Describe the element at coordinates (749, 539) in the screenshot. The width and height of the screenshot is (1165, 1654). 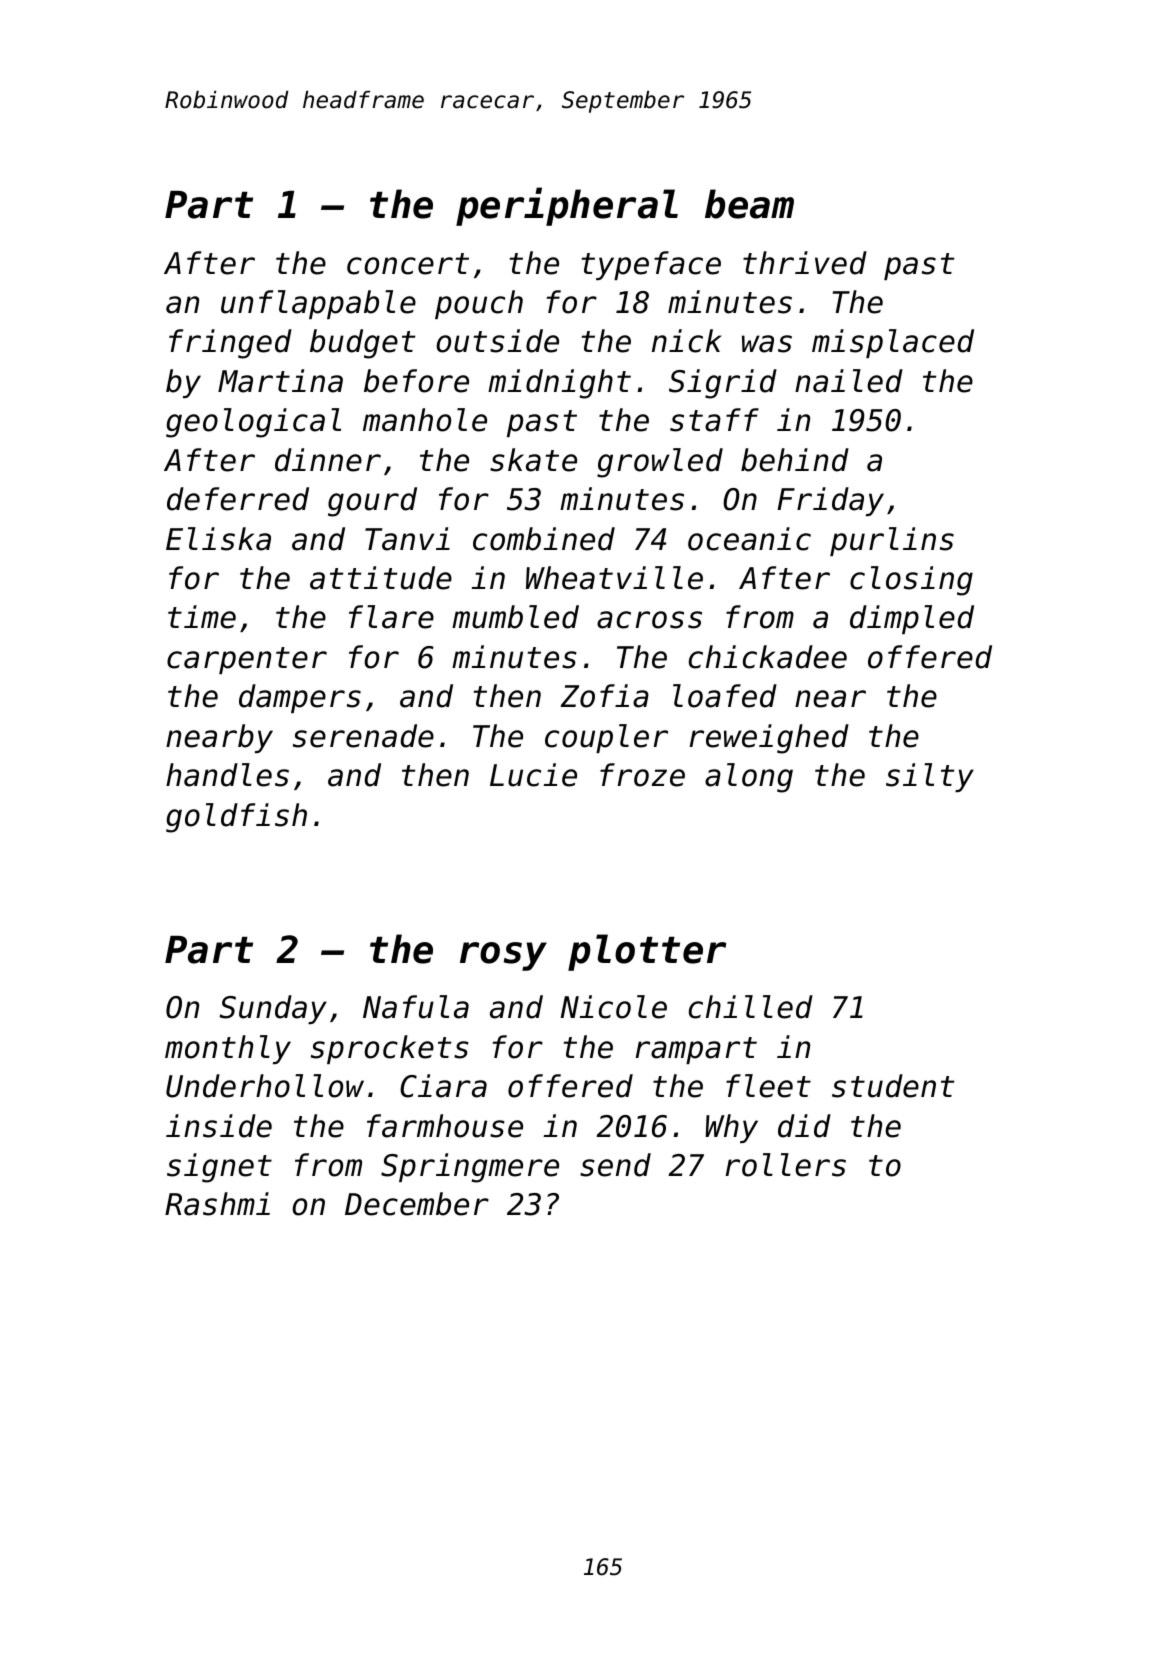
I see `oceanic` at that location.
